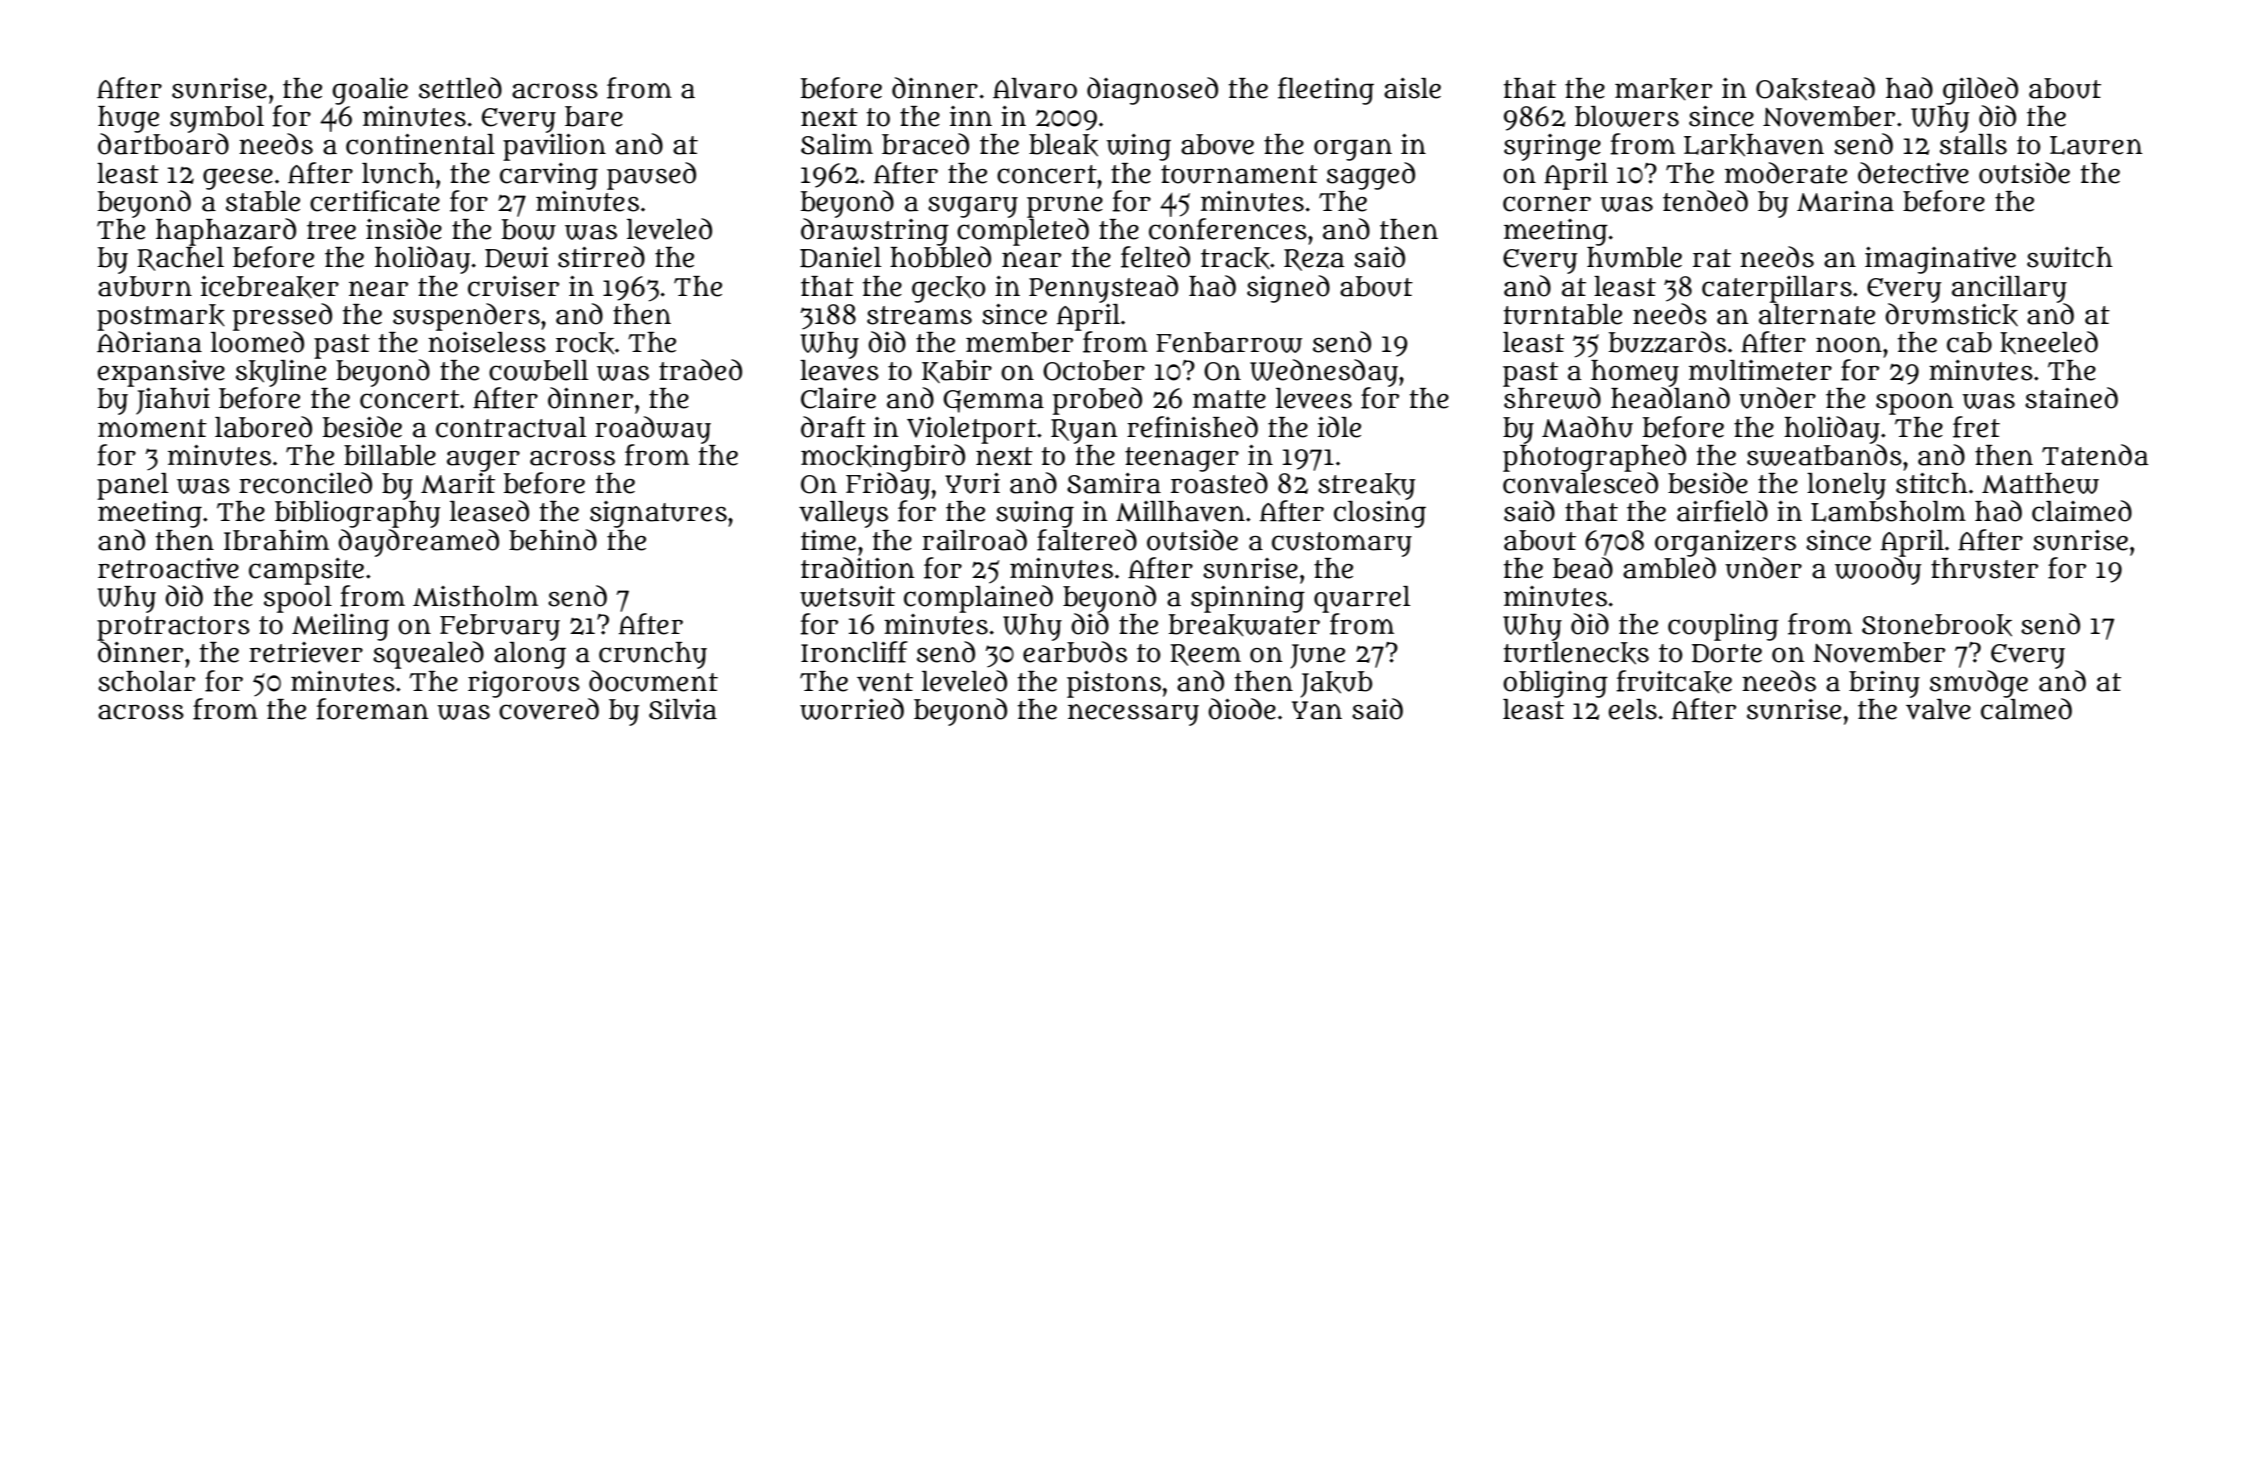  What do you see at coordinates (168, 568) in the page?
I see `retroactive` at bounding box center [168, 568].
